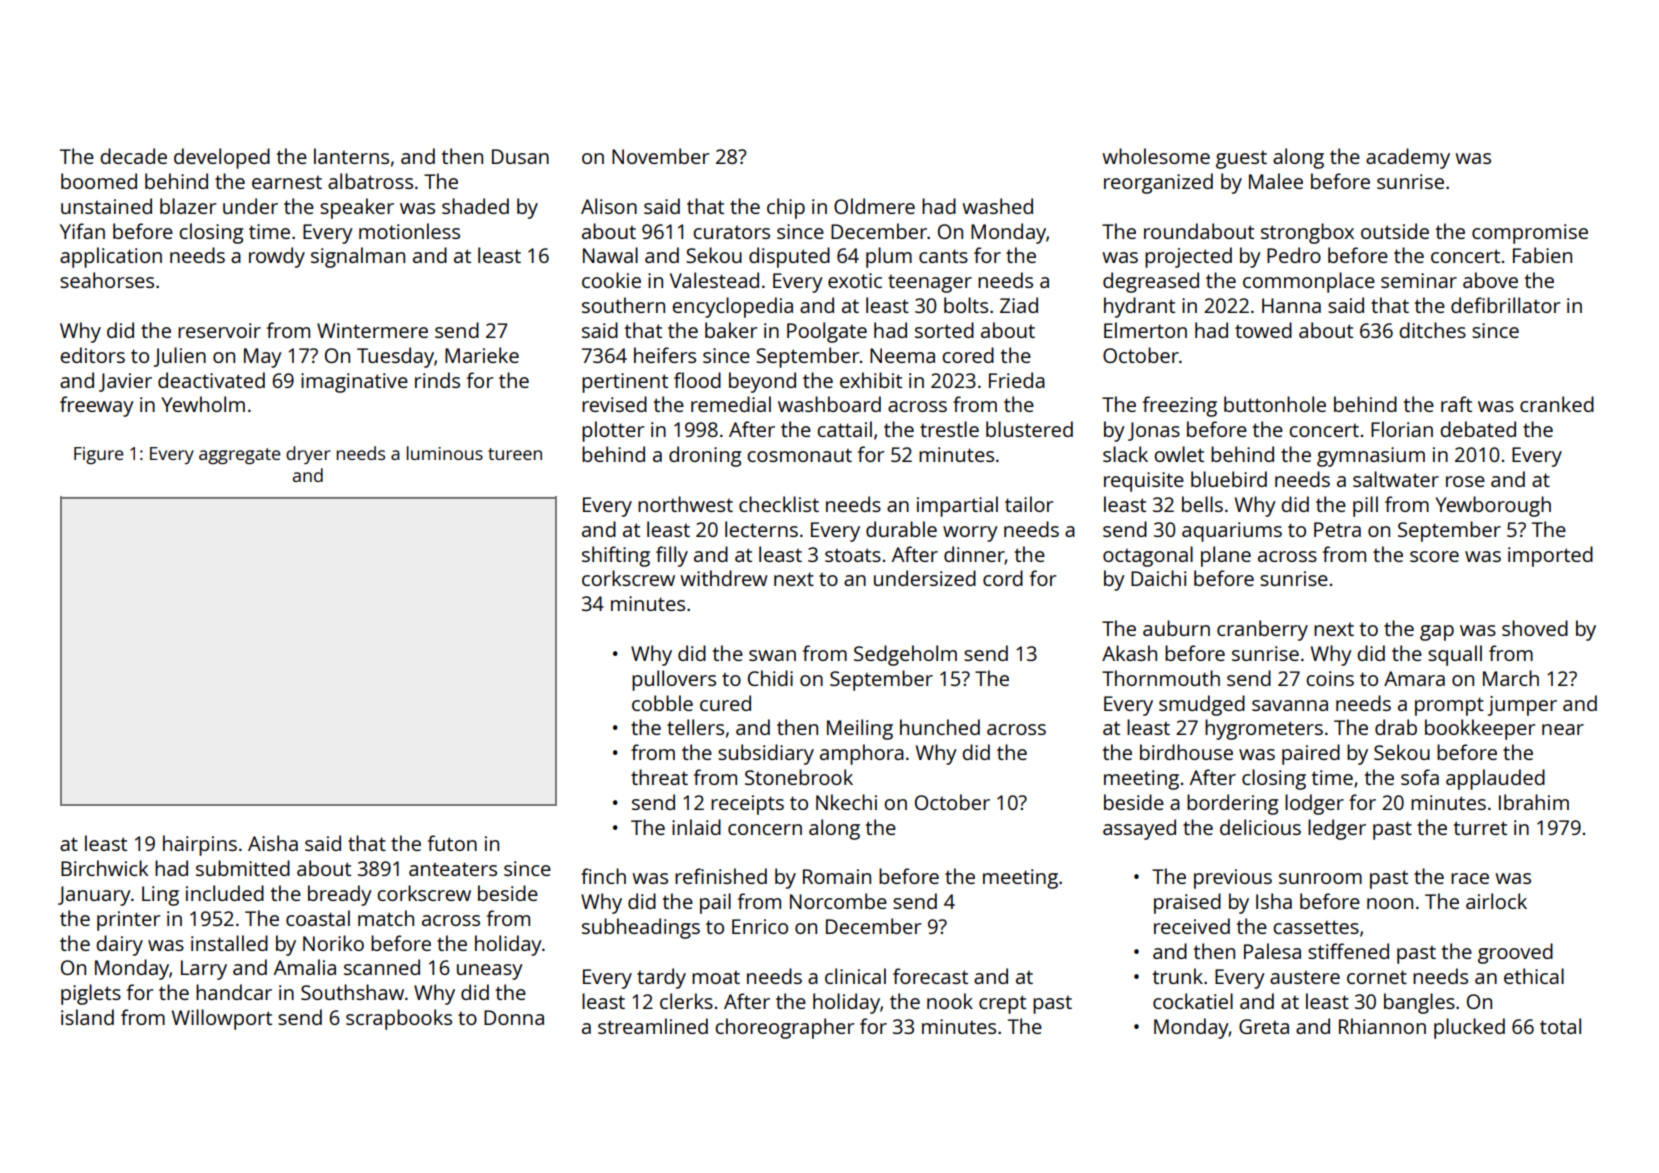 The height and width of the screenshot is (1173, 1659). What do you see at coordinates (1241, 160) in the screenshot?
I see `guest` at bounding box center [1241, 160].
